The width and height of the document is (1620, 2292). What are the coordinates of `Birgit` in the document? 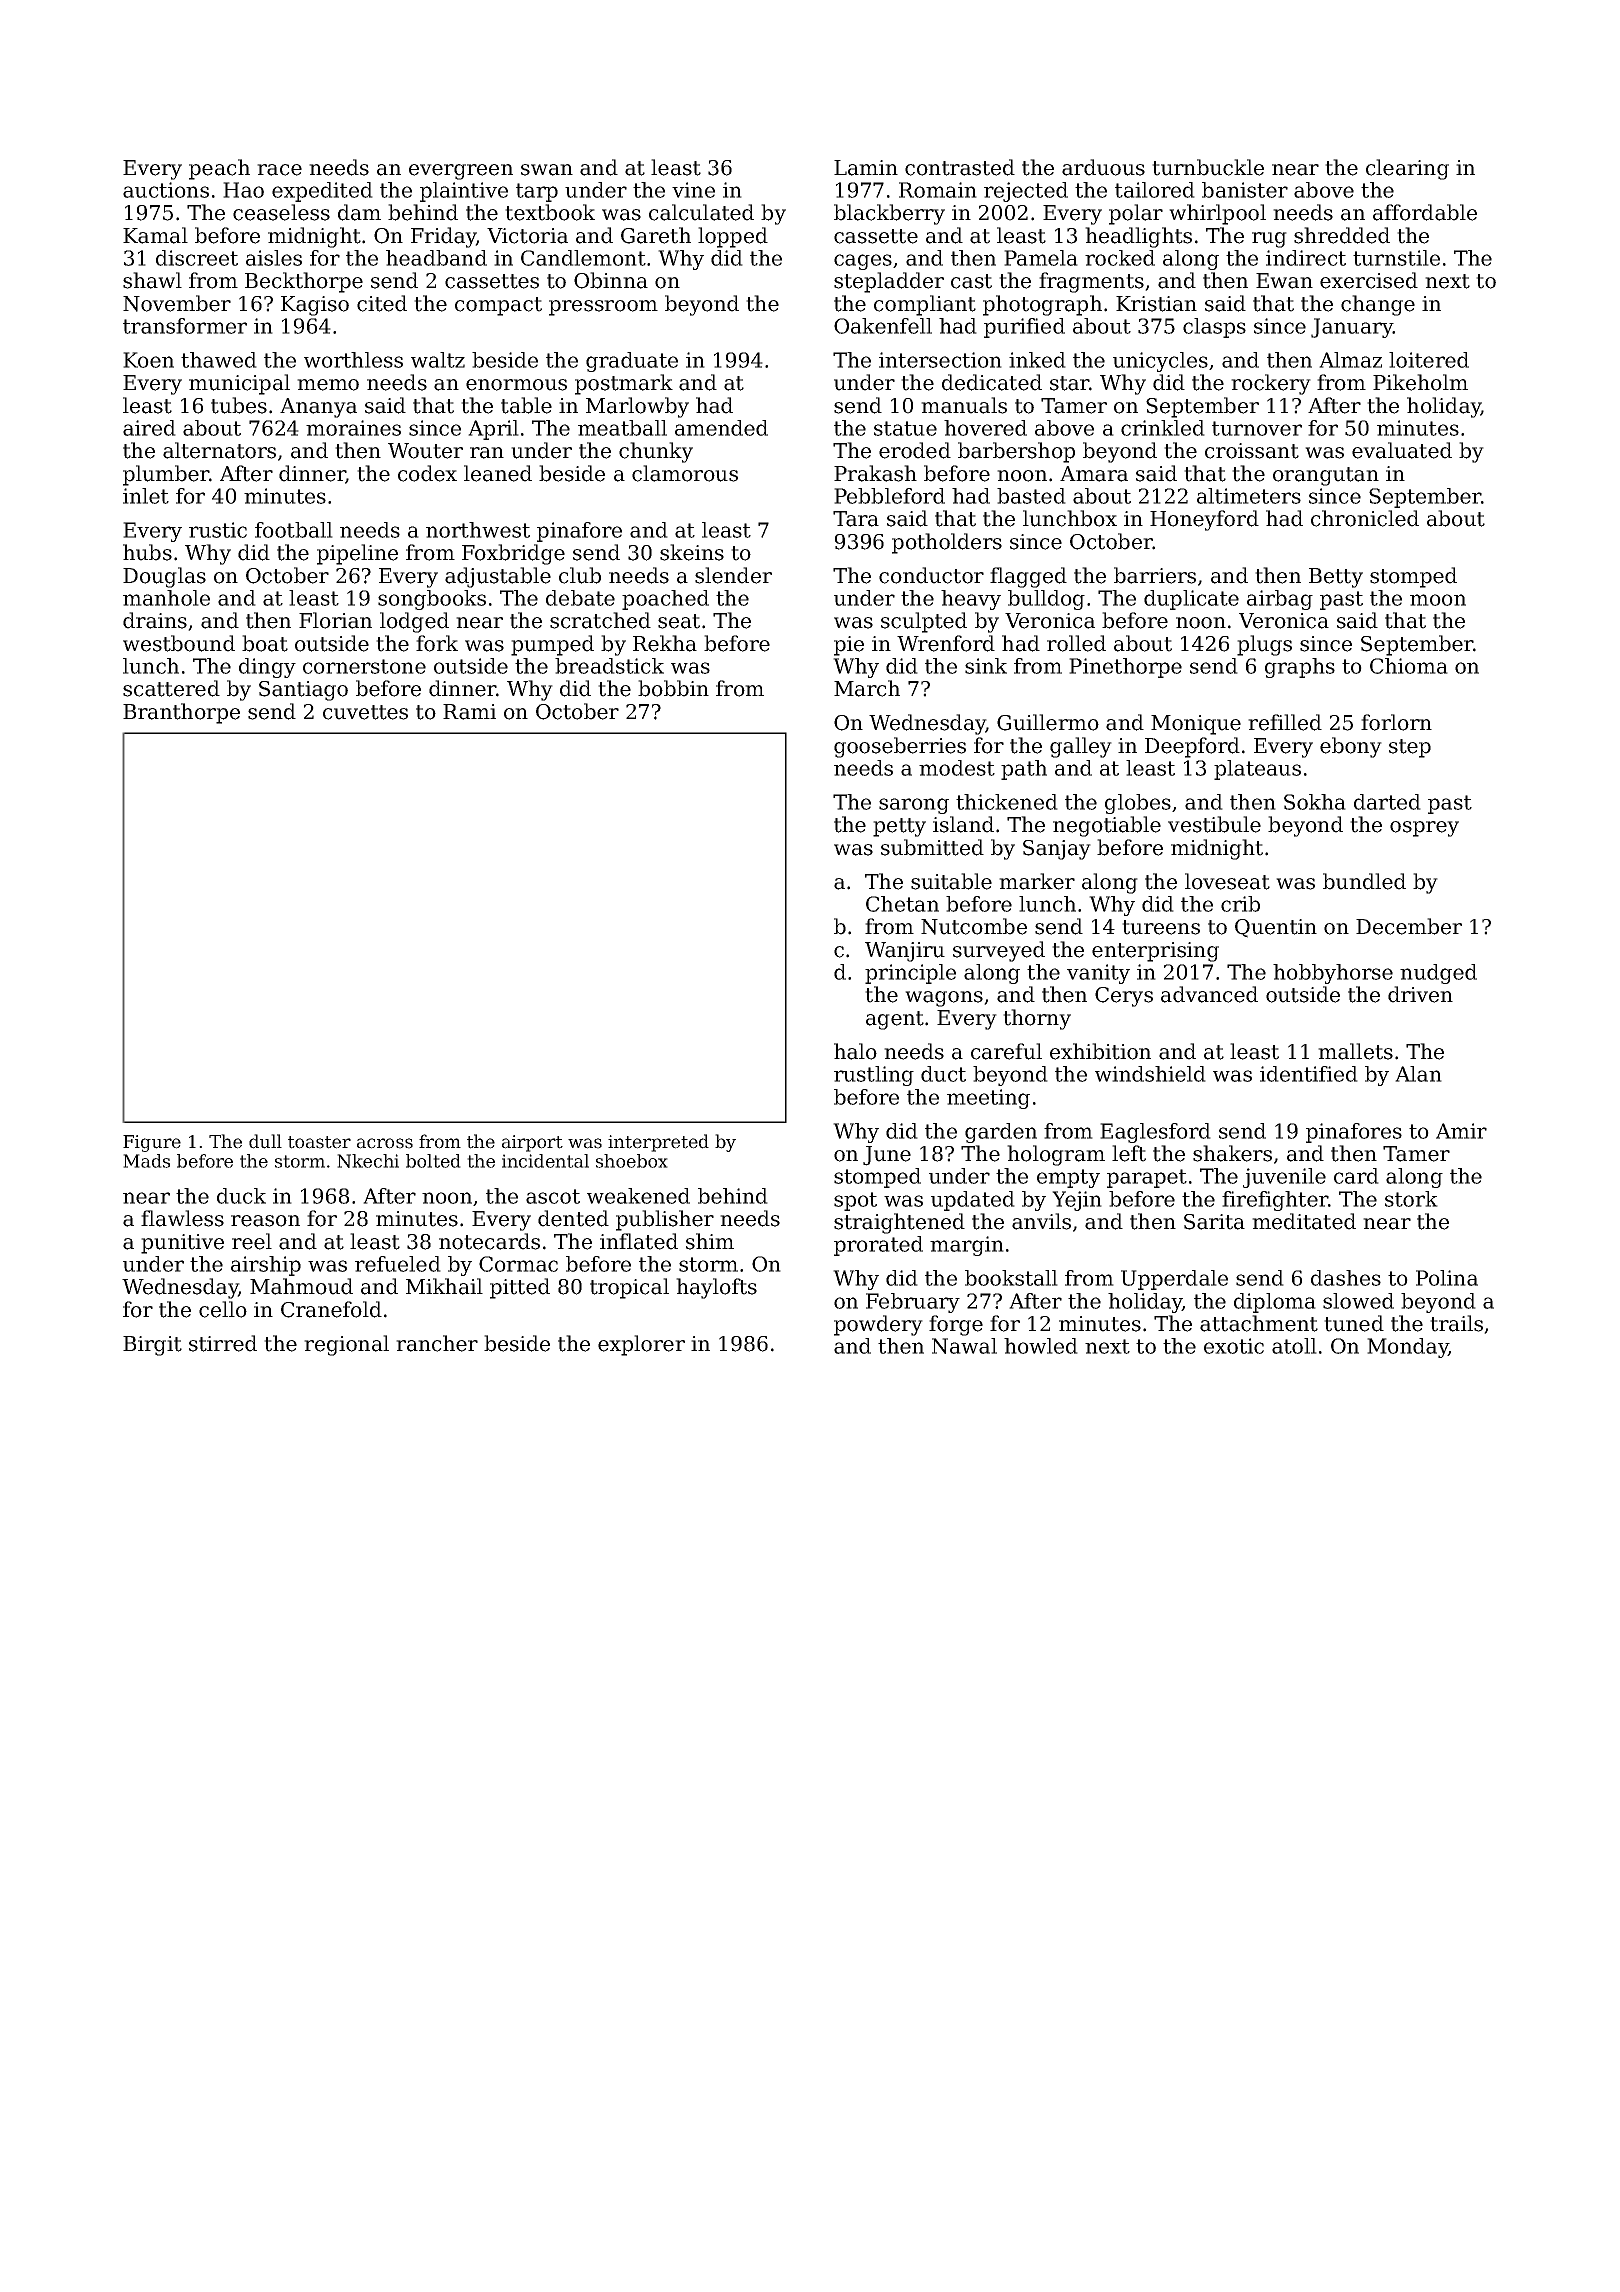 It's located at (152, 1346).
